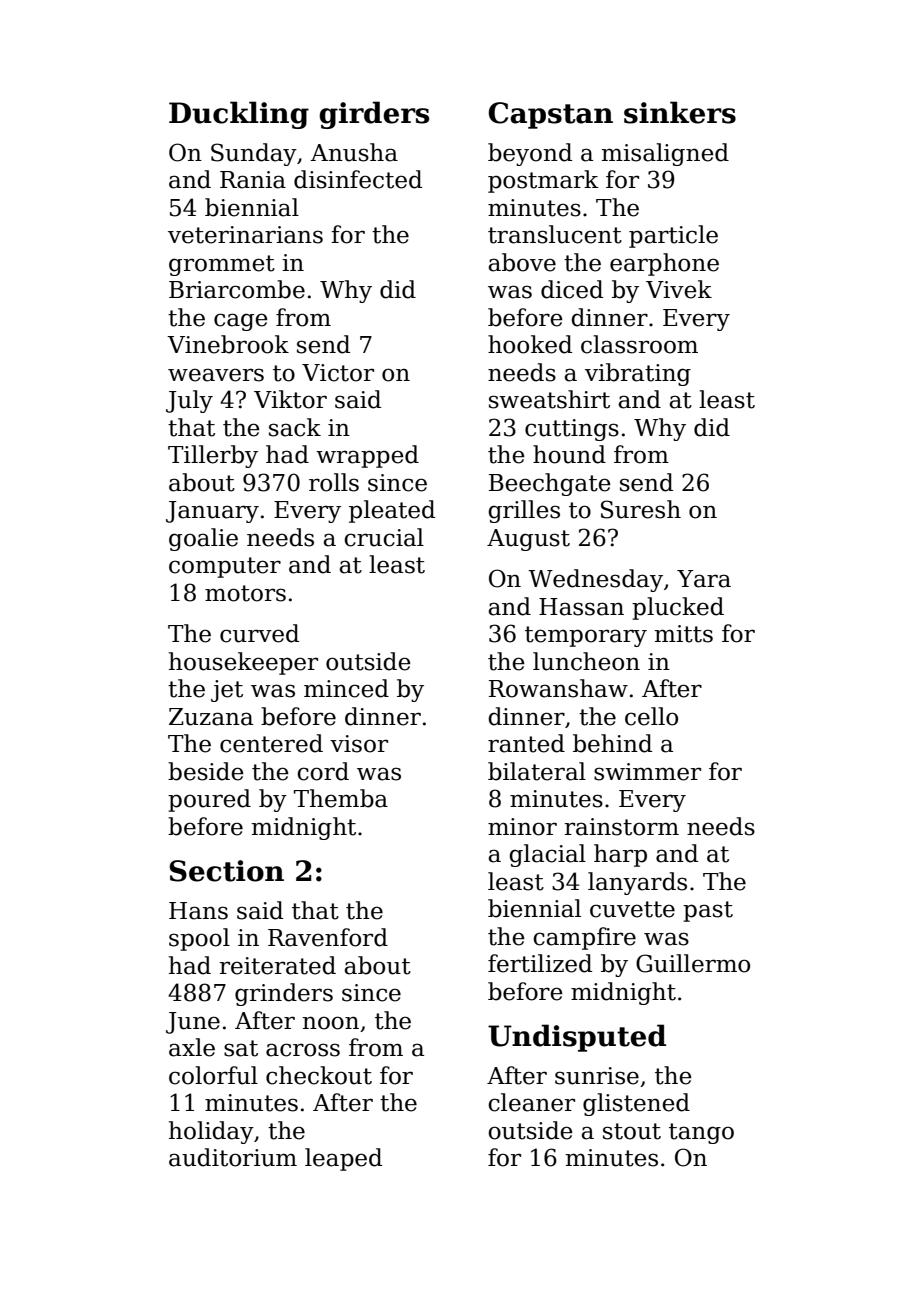  Describe the element at coordinates (531, 1102) in the document. I see `cleaner` at that location.
